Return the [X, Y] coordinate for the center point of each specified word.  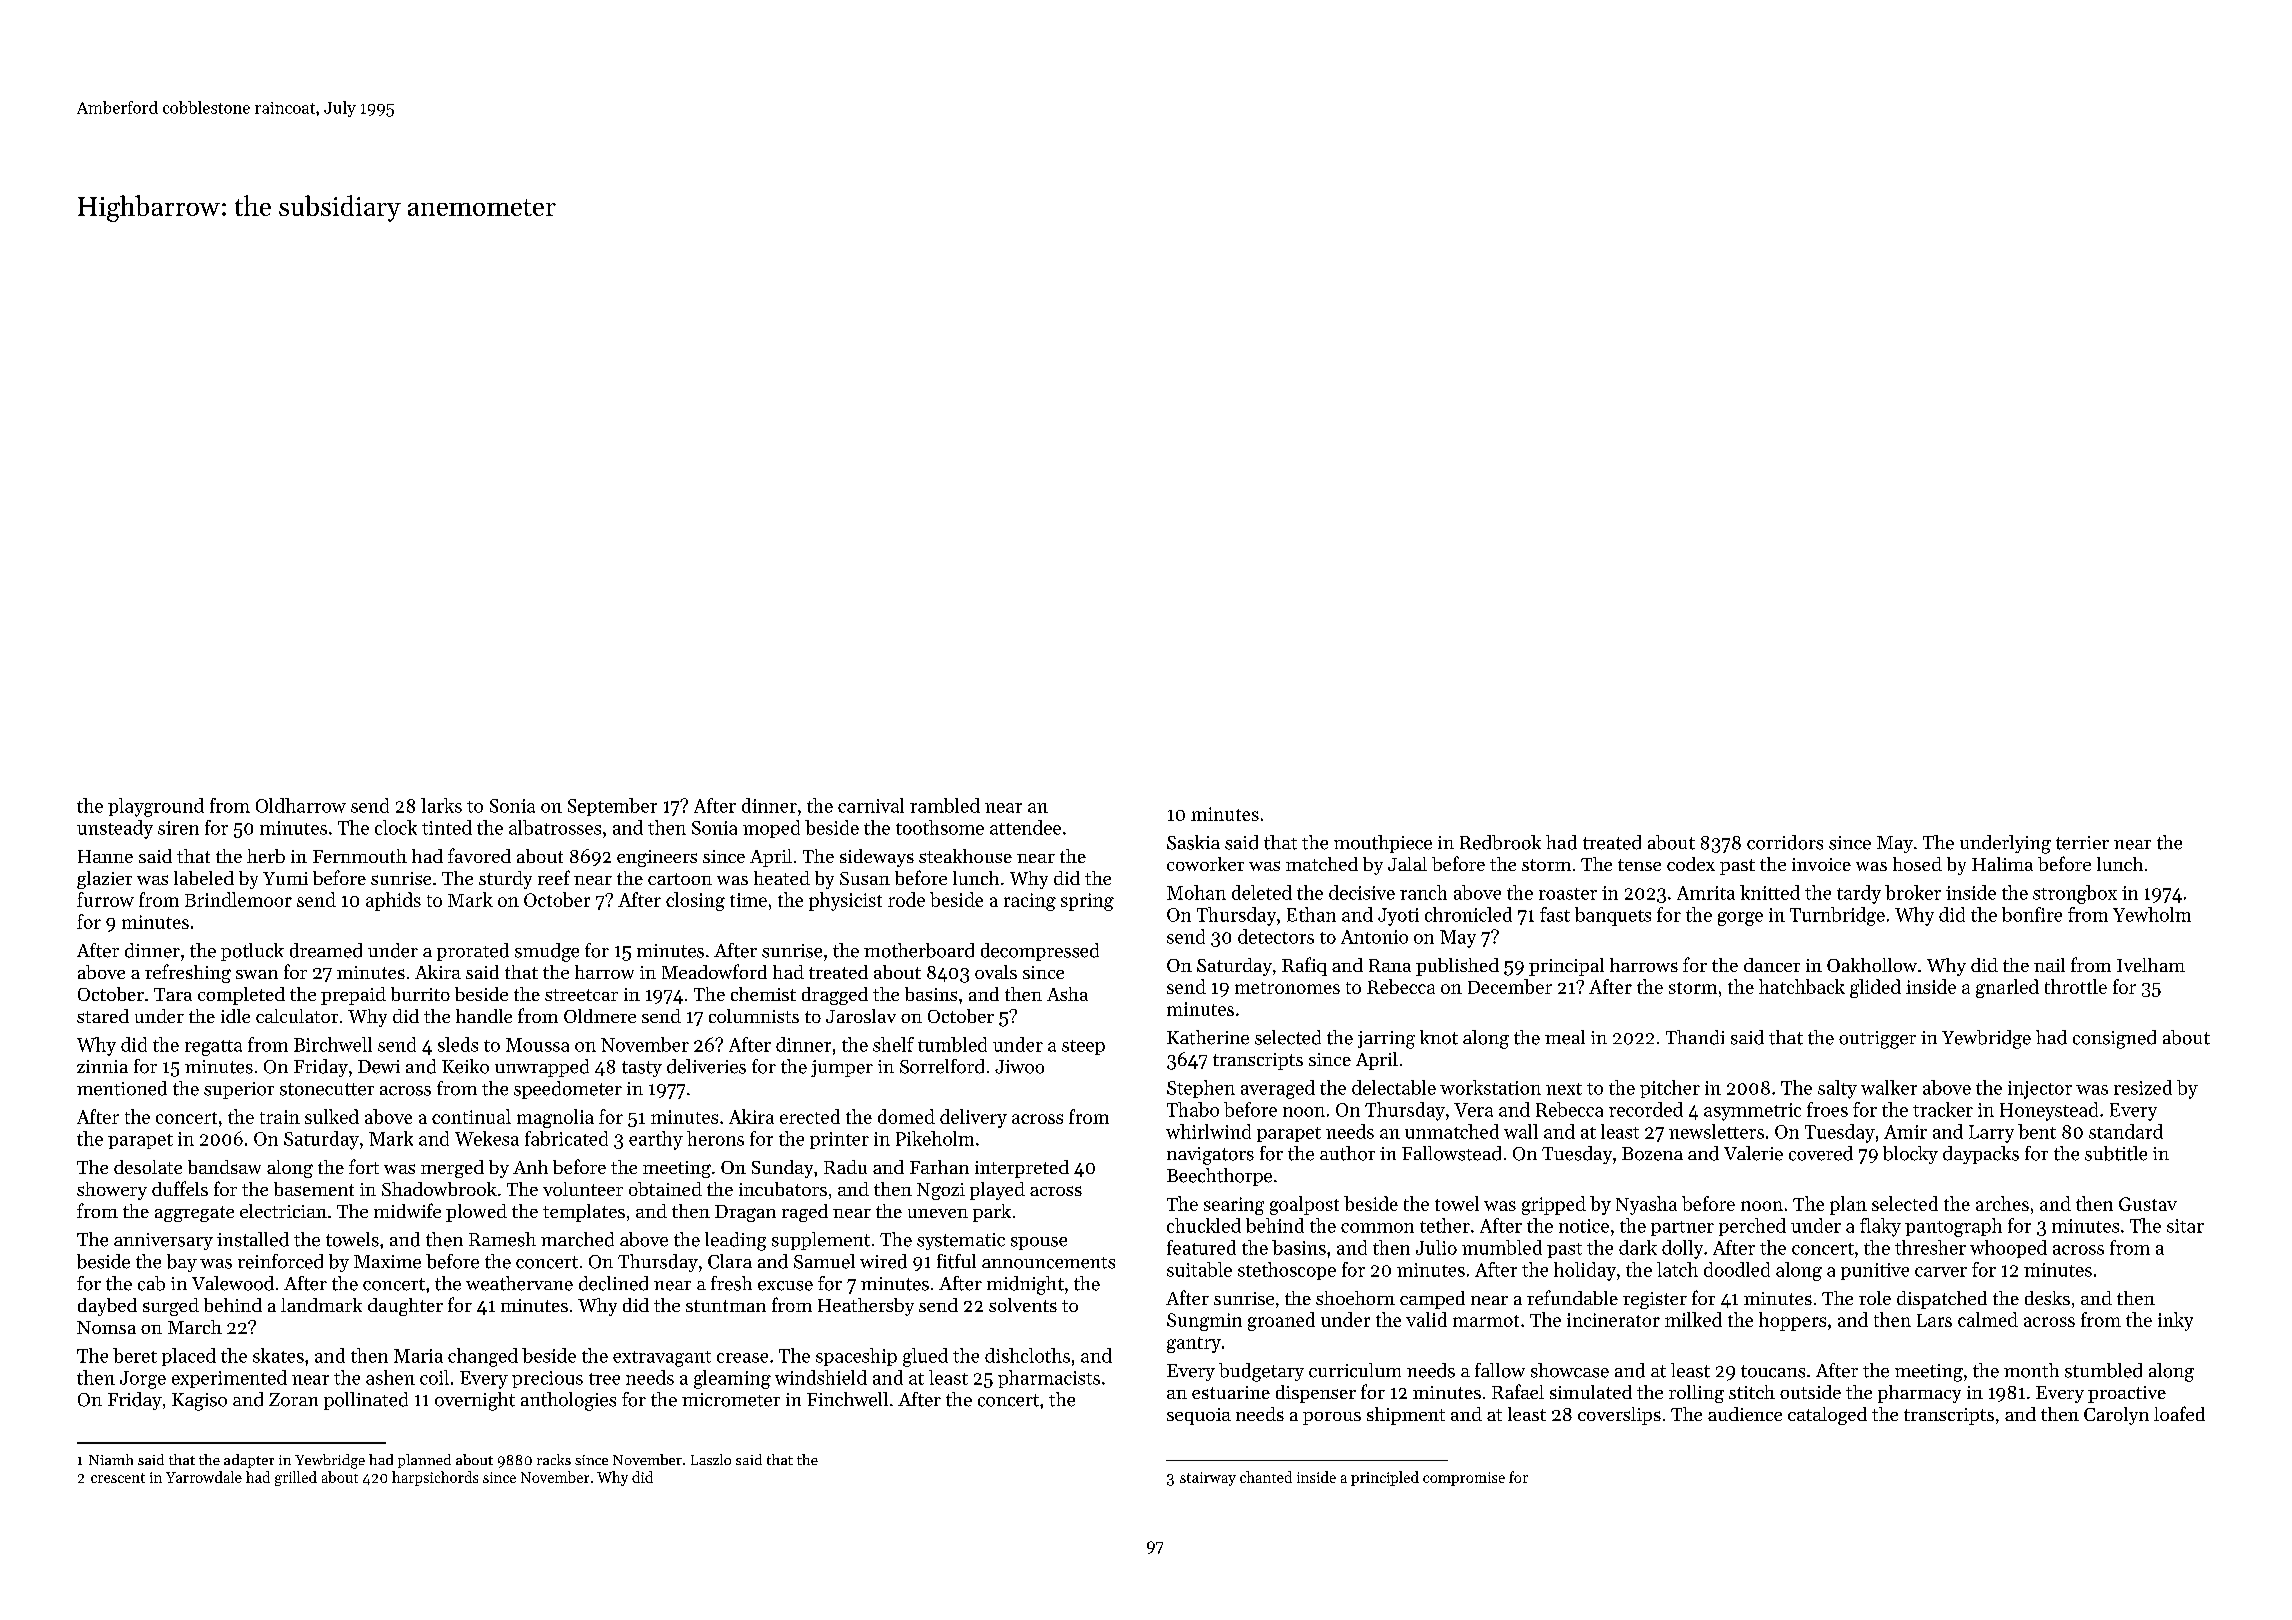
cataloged [1827, 1416]
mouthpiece [1383, 844]
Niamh [111, 1459]
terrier [2082, 843]
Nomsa [106, 1327]
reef [554, 877]
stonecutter [327, 1089]
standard [2126, 1131]
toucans [1773, 1371]
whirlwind [1208, 1131]
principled [1385, 1478]
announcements [1048, 1263]
